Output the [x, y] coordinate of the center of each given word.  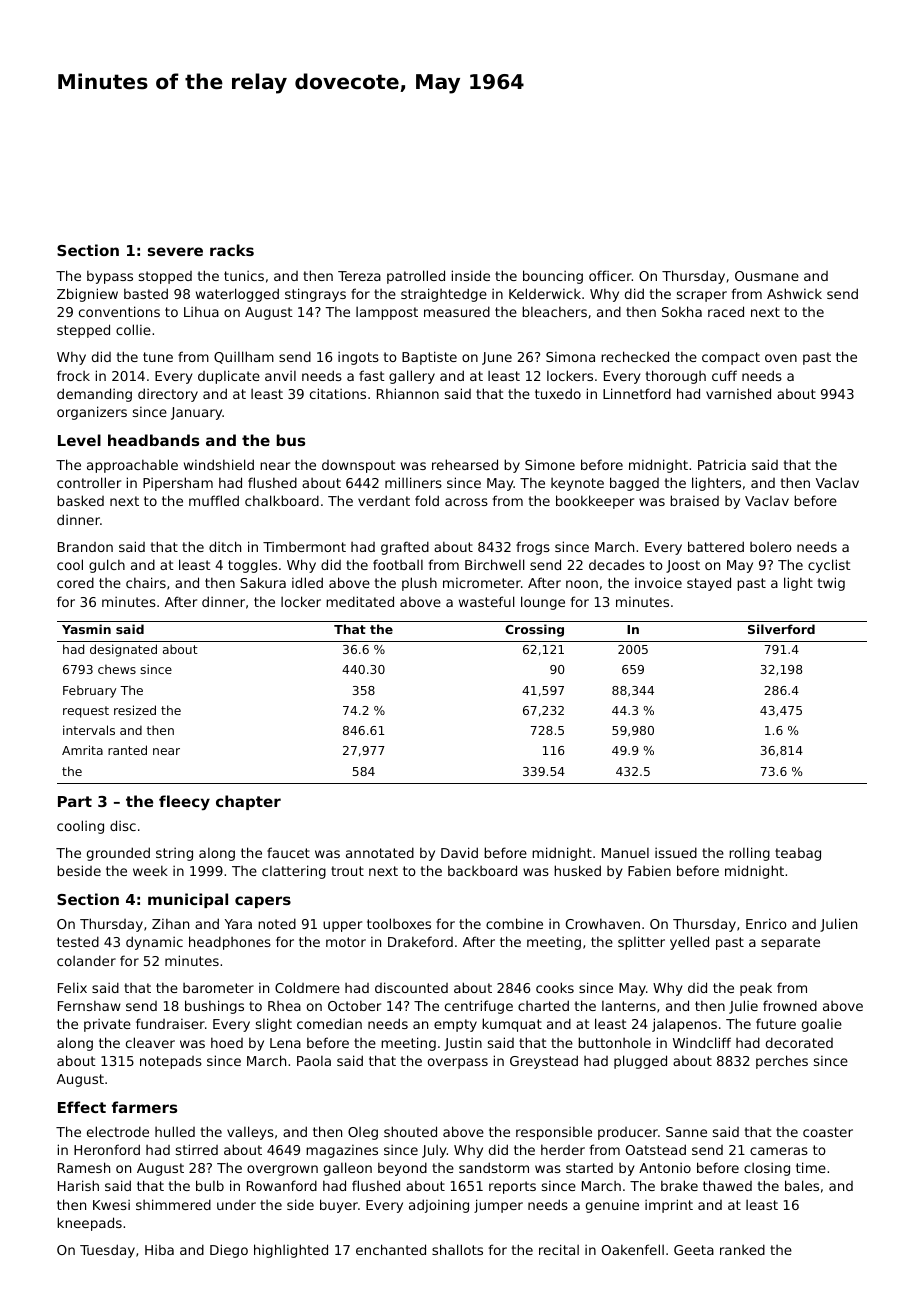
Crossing [534, 630]
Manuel [625, 853]
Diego [229, 1251]
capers [263, 902]
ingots [358, 358]
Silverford [781, 629]
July [434, 1151]
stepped [83, 331]
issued [676, 852]
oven [781, 358]
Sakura [263, 582]
